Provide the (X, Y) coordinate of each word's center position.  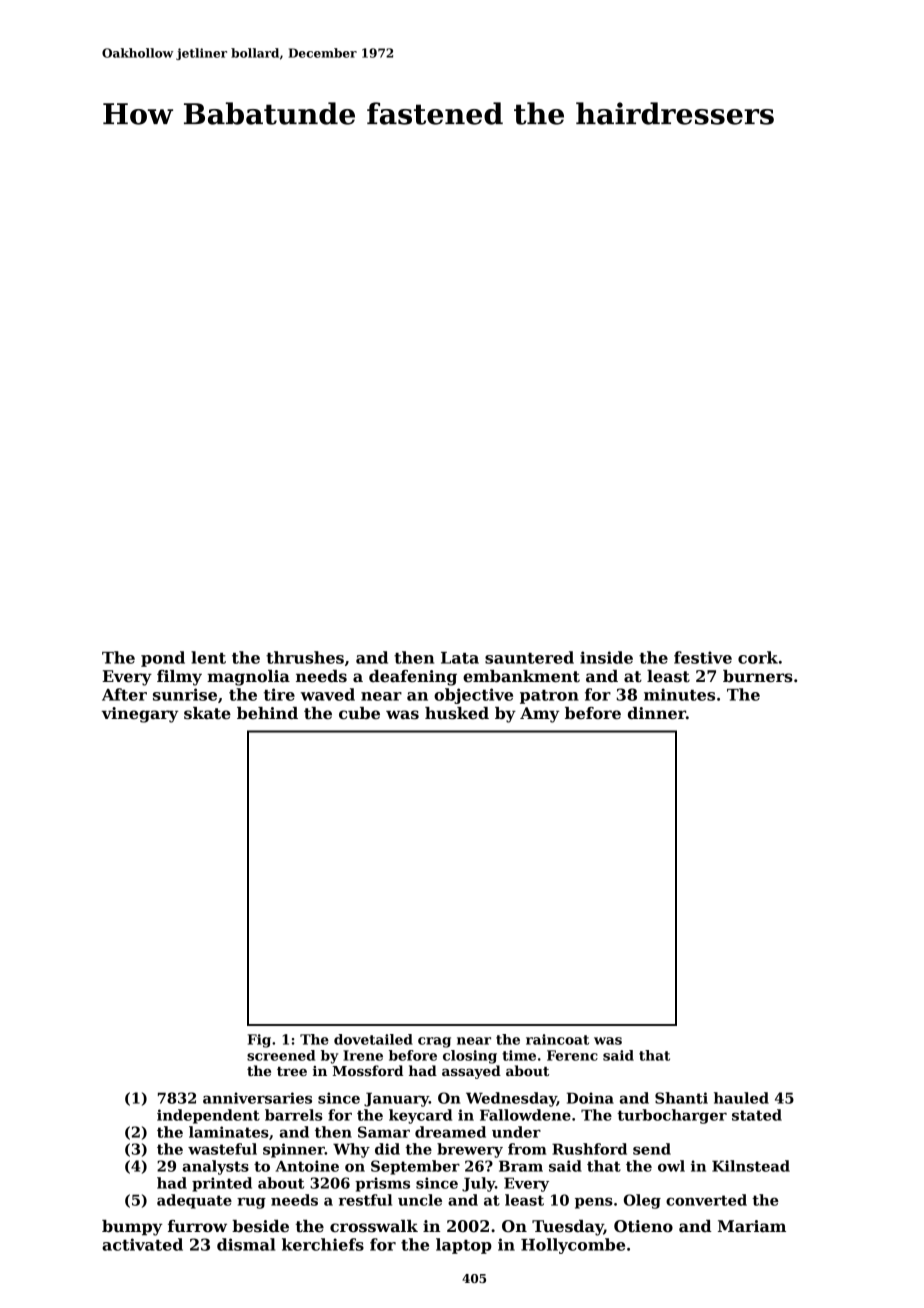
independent (208, 1116)
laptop (464, 1246)
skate (207, 713)
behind (267, 713)
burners (758, 676)
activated (142, 1244)
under (516, 1132)
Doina (590, 1098)
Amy (539, 715)
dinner (657, 713)
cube (359, 713)
